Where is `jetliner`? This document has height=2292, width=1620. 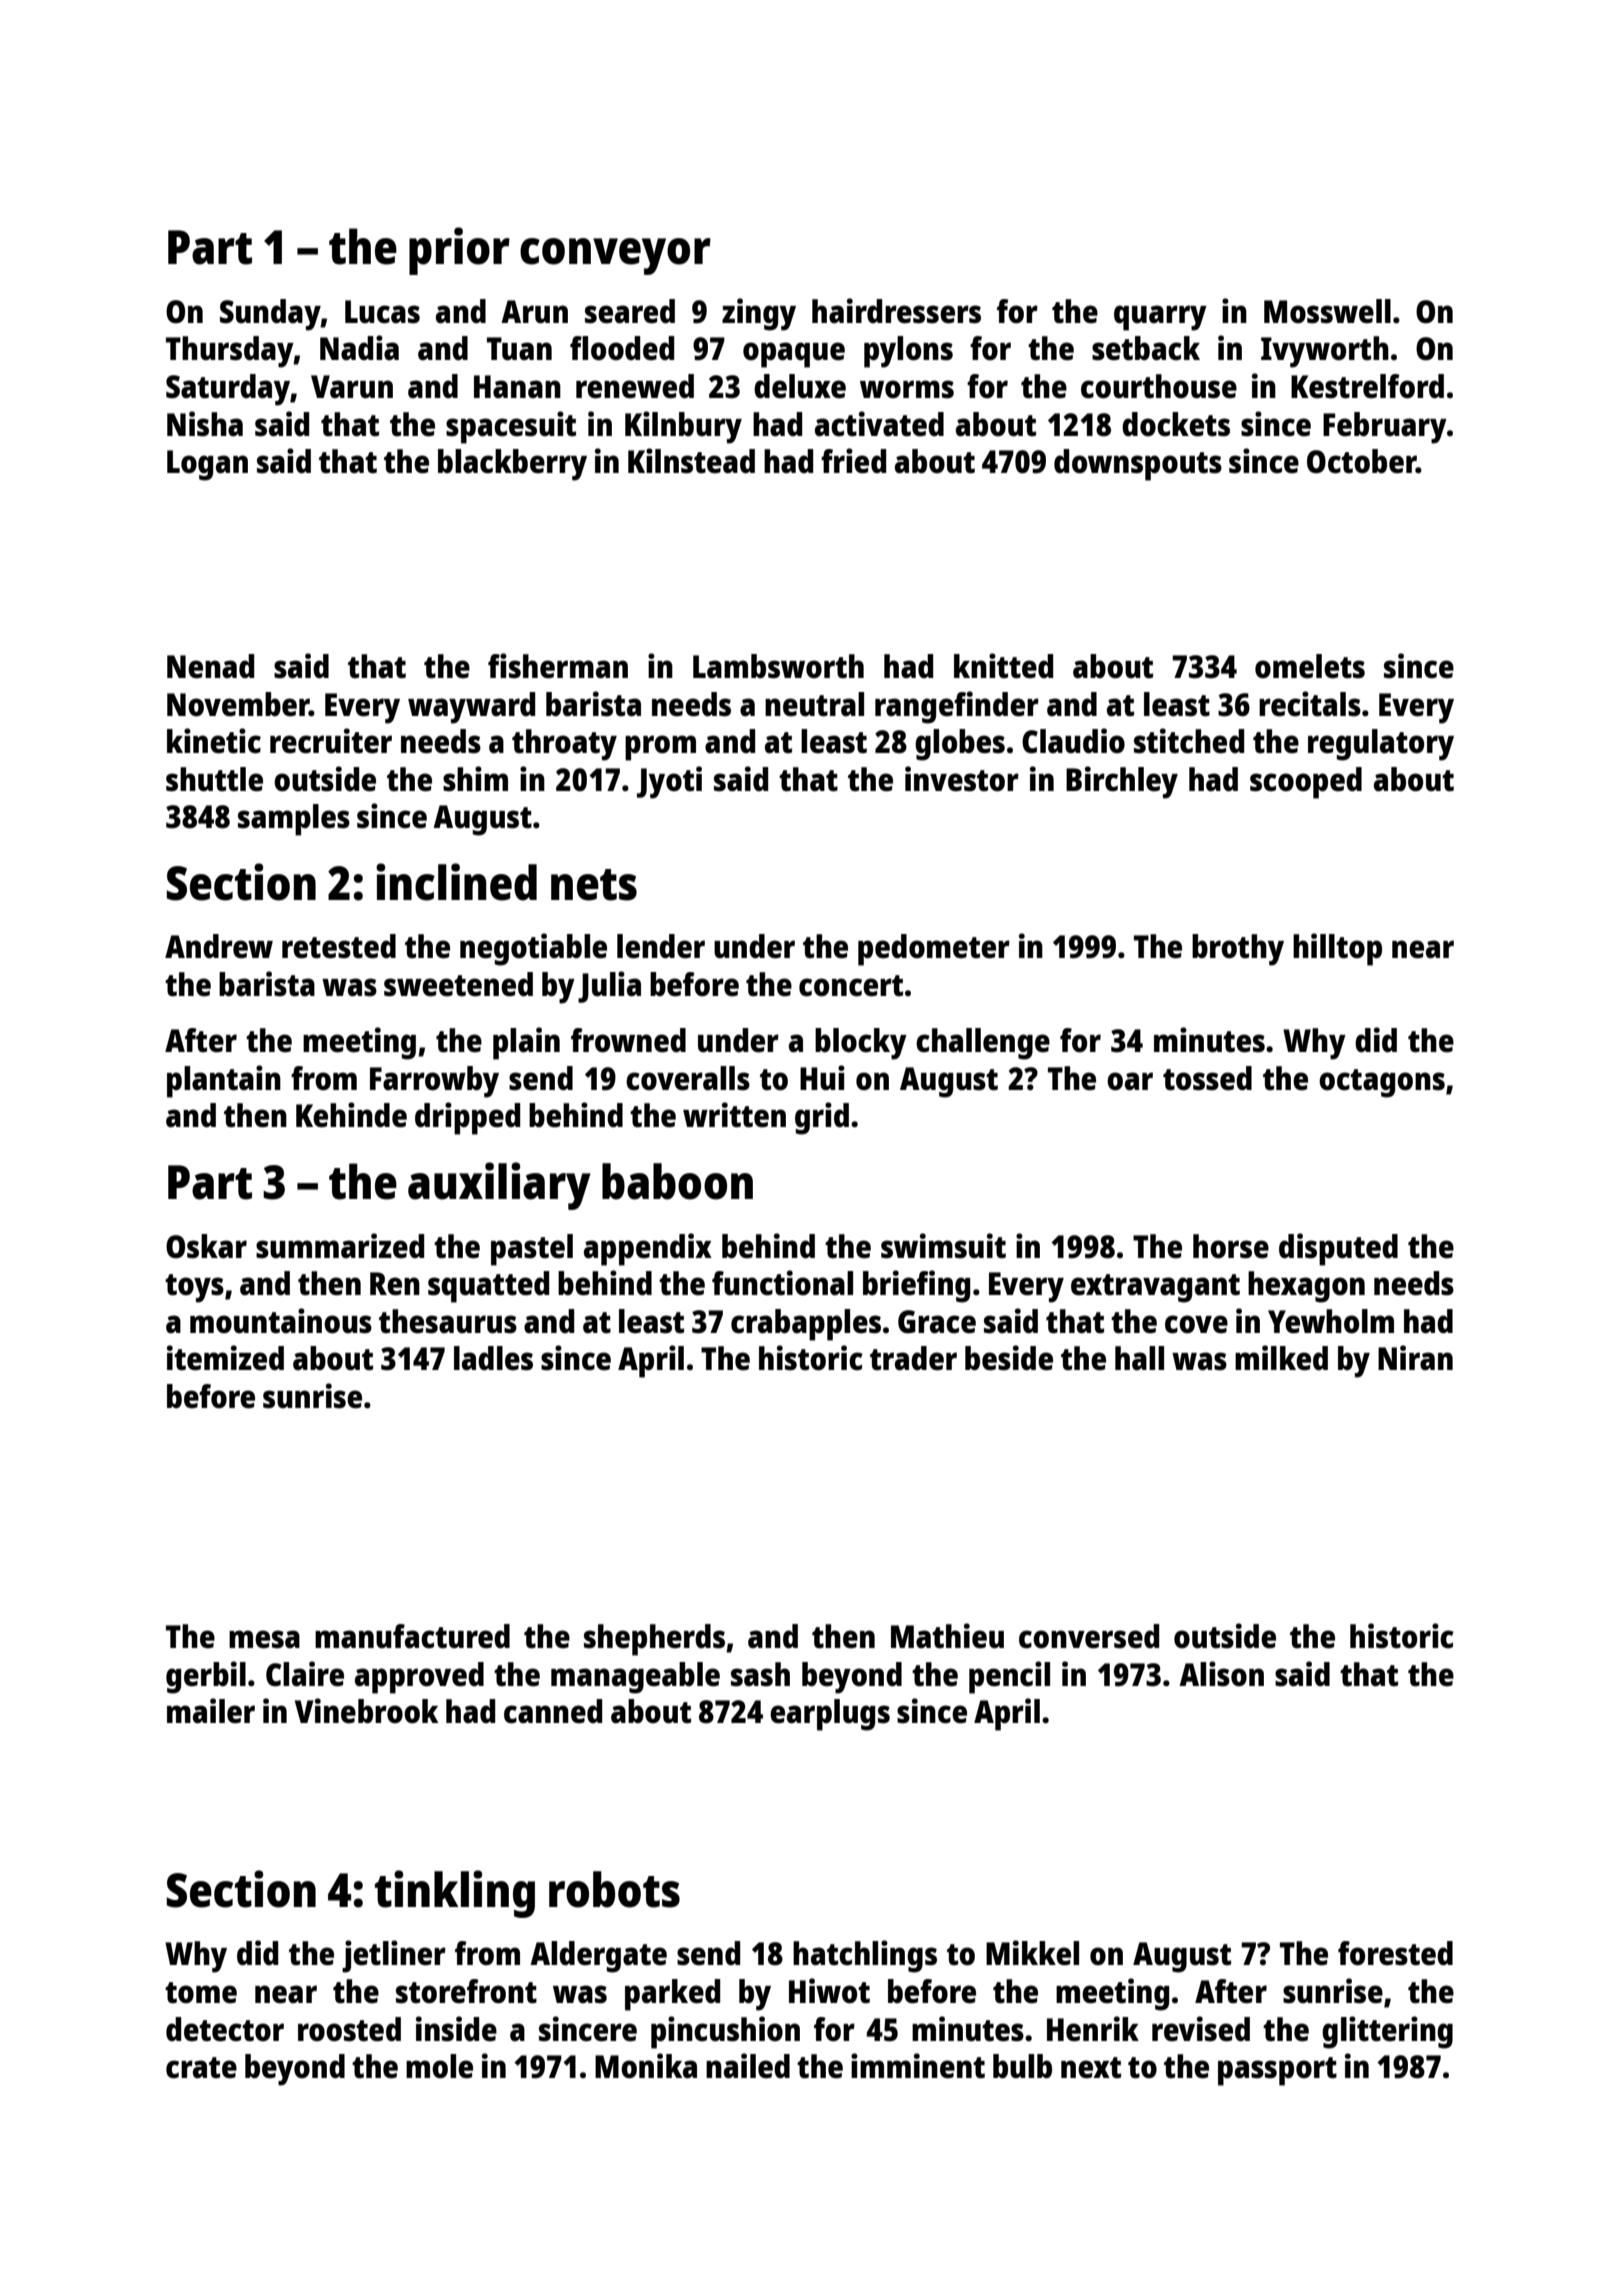 jetliner is located at coordinates (394, 1956).
